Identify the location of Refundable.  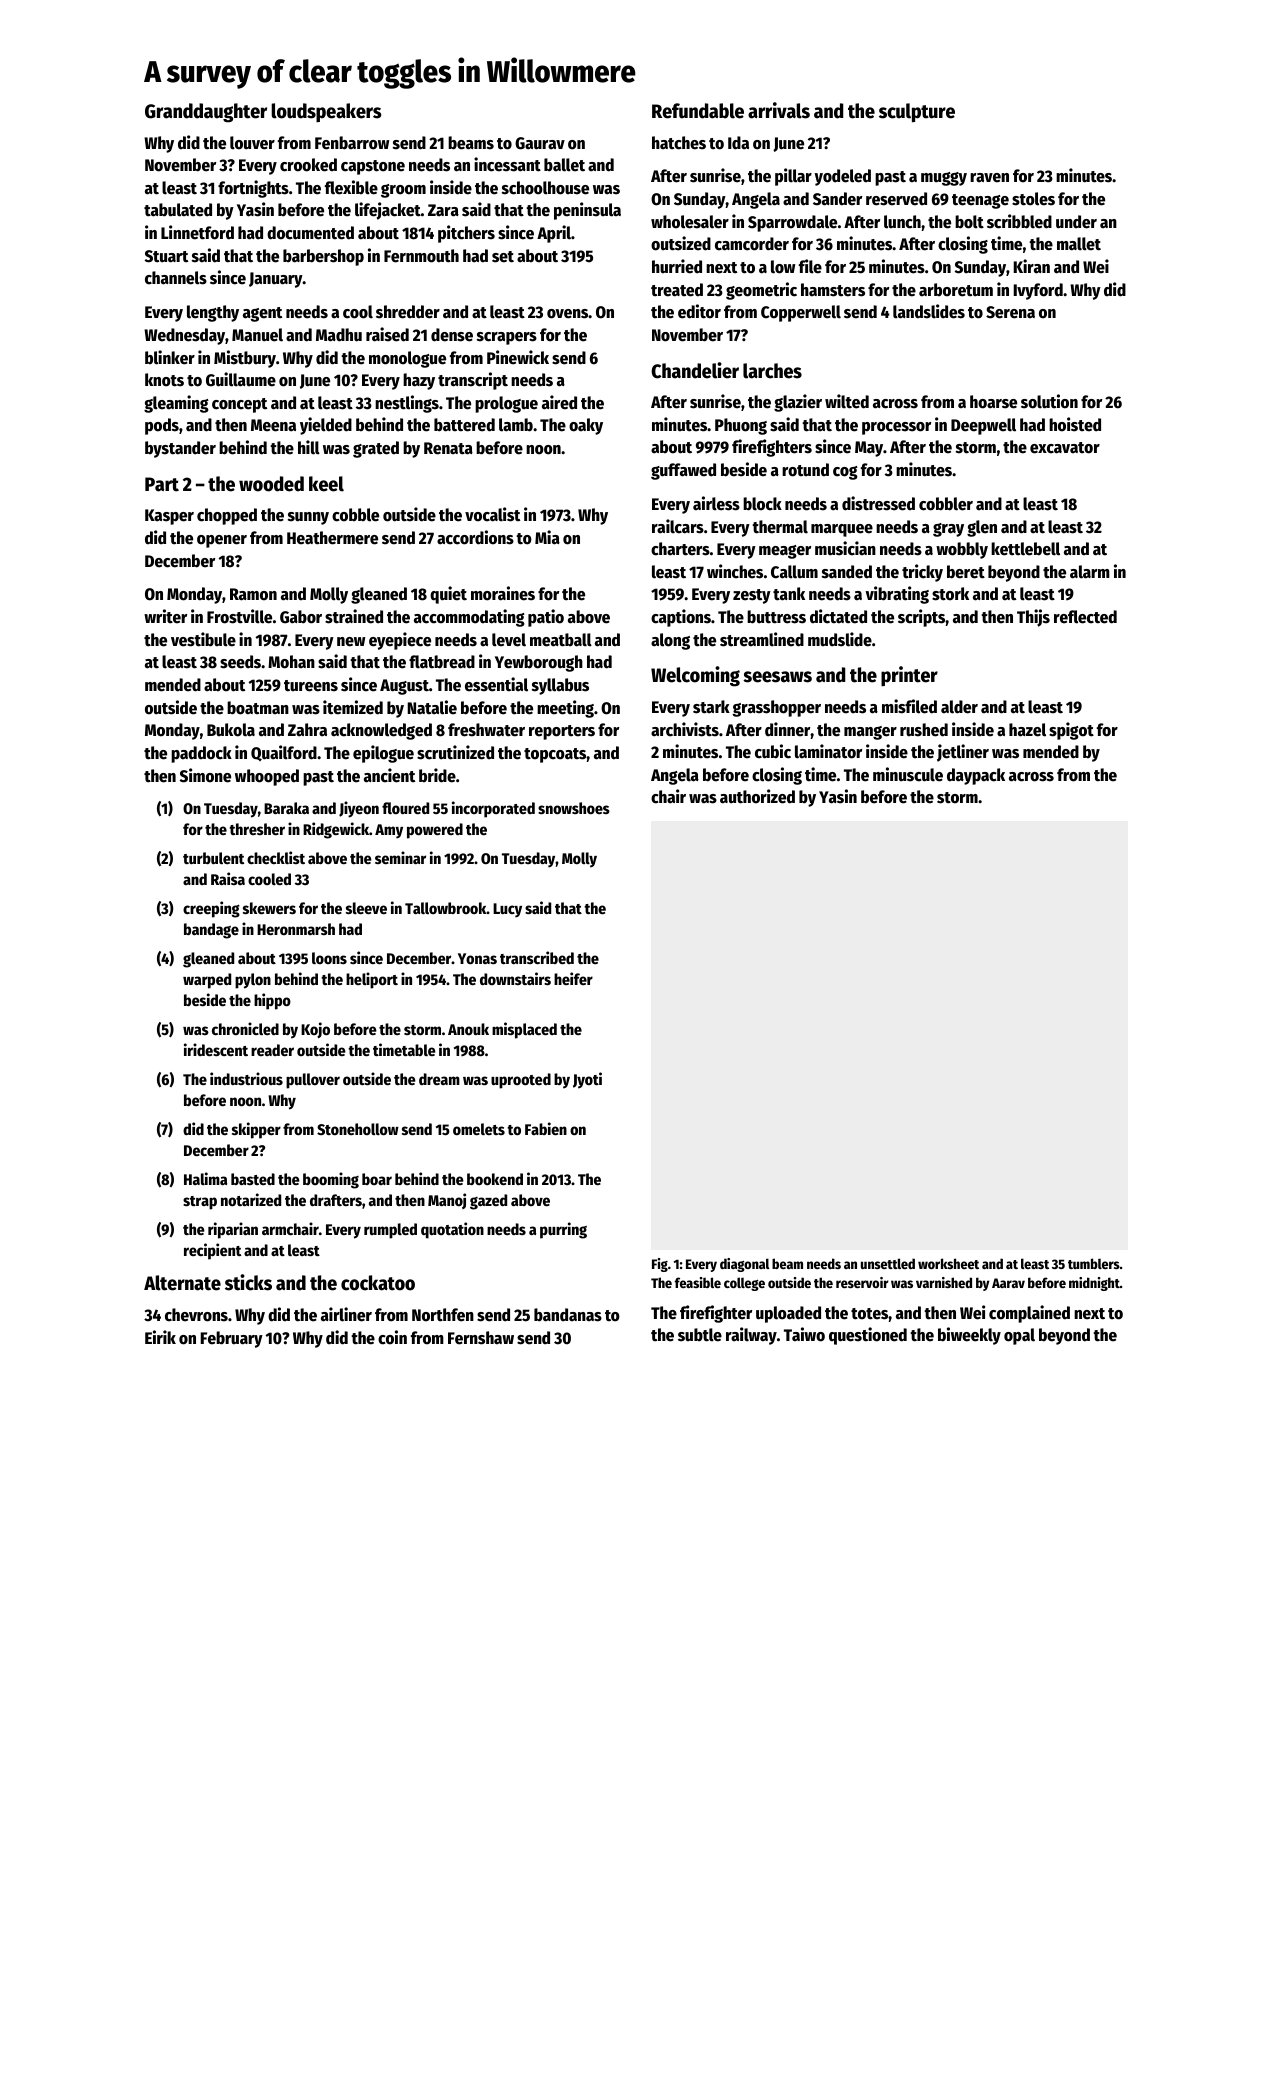
(698, 111).
